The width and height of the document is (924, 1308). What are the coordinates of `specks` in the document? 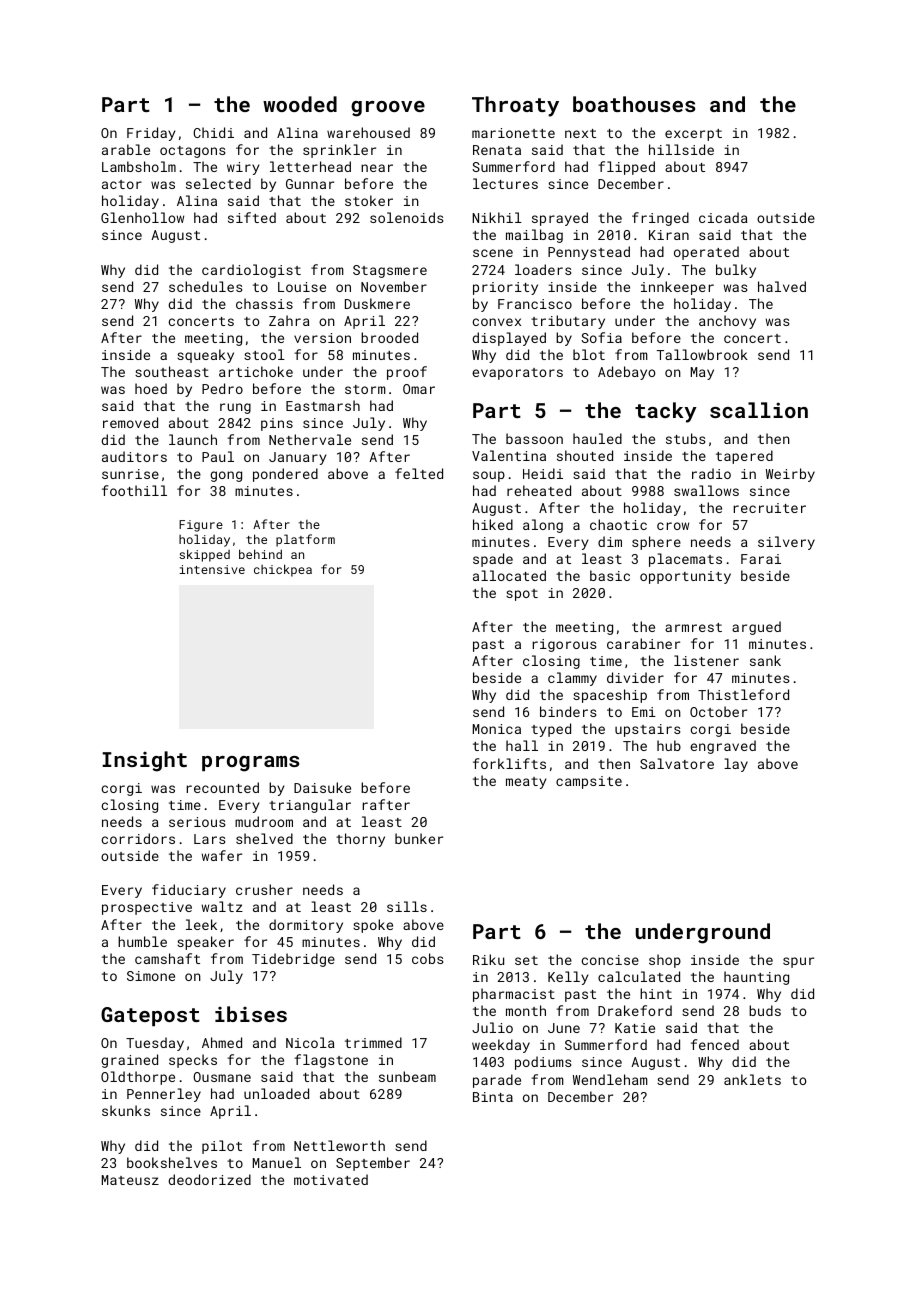 It's located at (193, 1061).
